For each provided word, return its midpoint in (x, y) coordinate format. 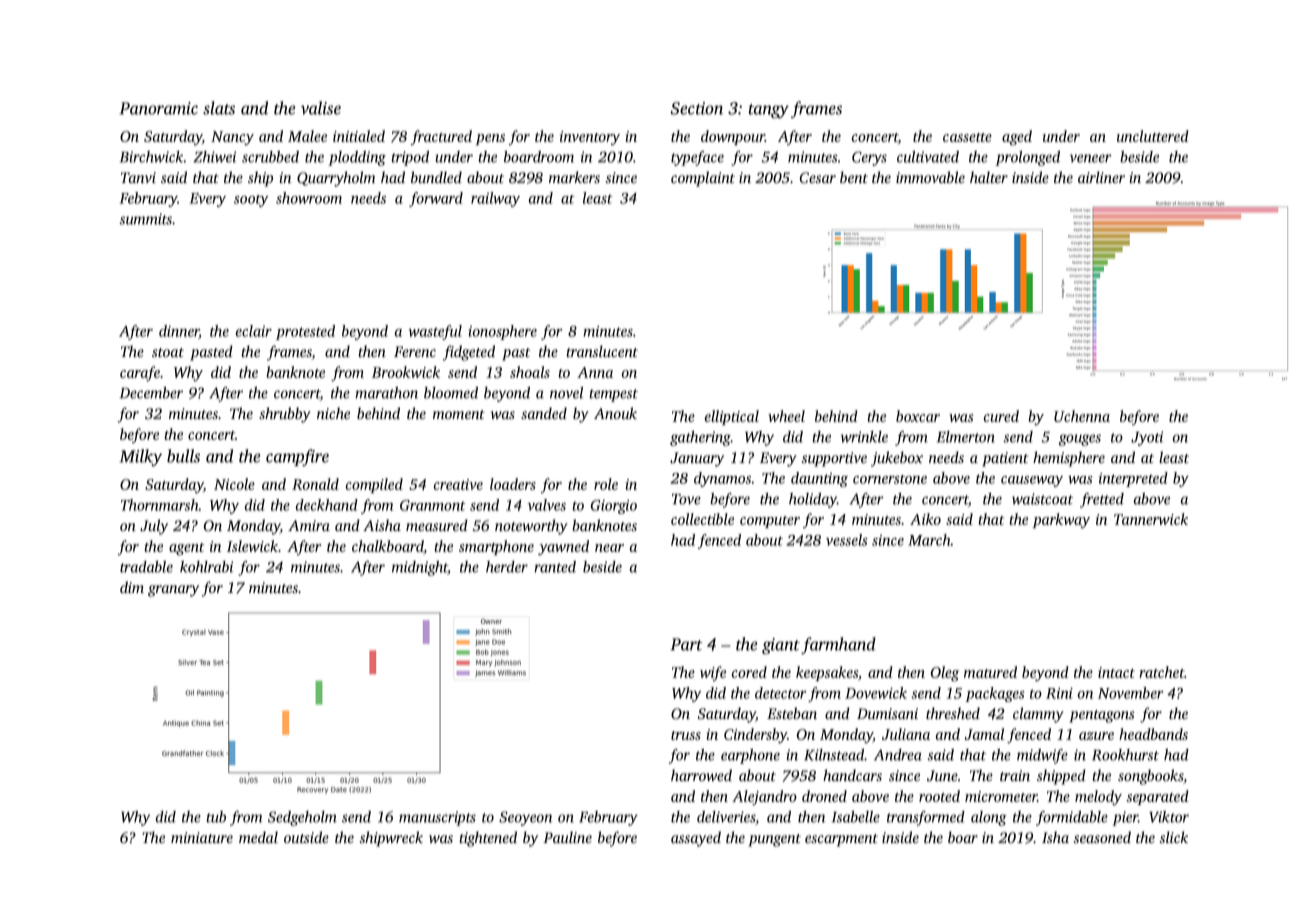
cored (749, 672)
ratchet (1162, 672)
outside (306, 837)
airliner (1101, 177)
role (606, 484)
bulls (183, 456)
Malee (307, 136)
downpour (733, 137)
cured (1001, 416)
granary (173, 591)
